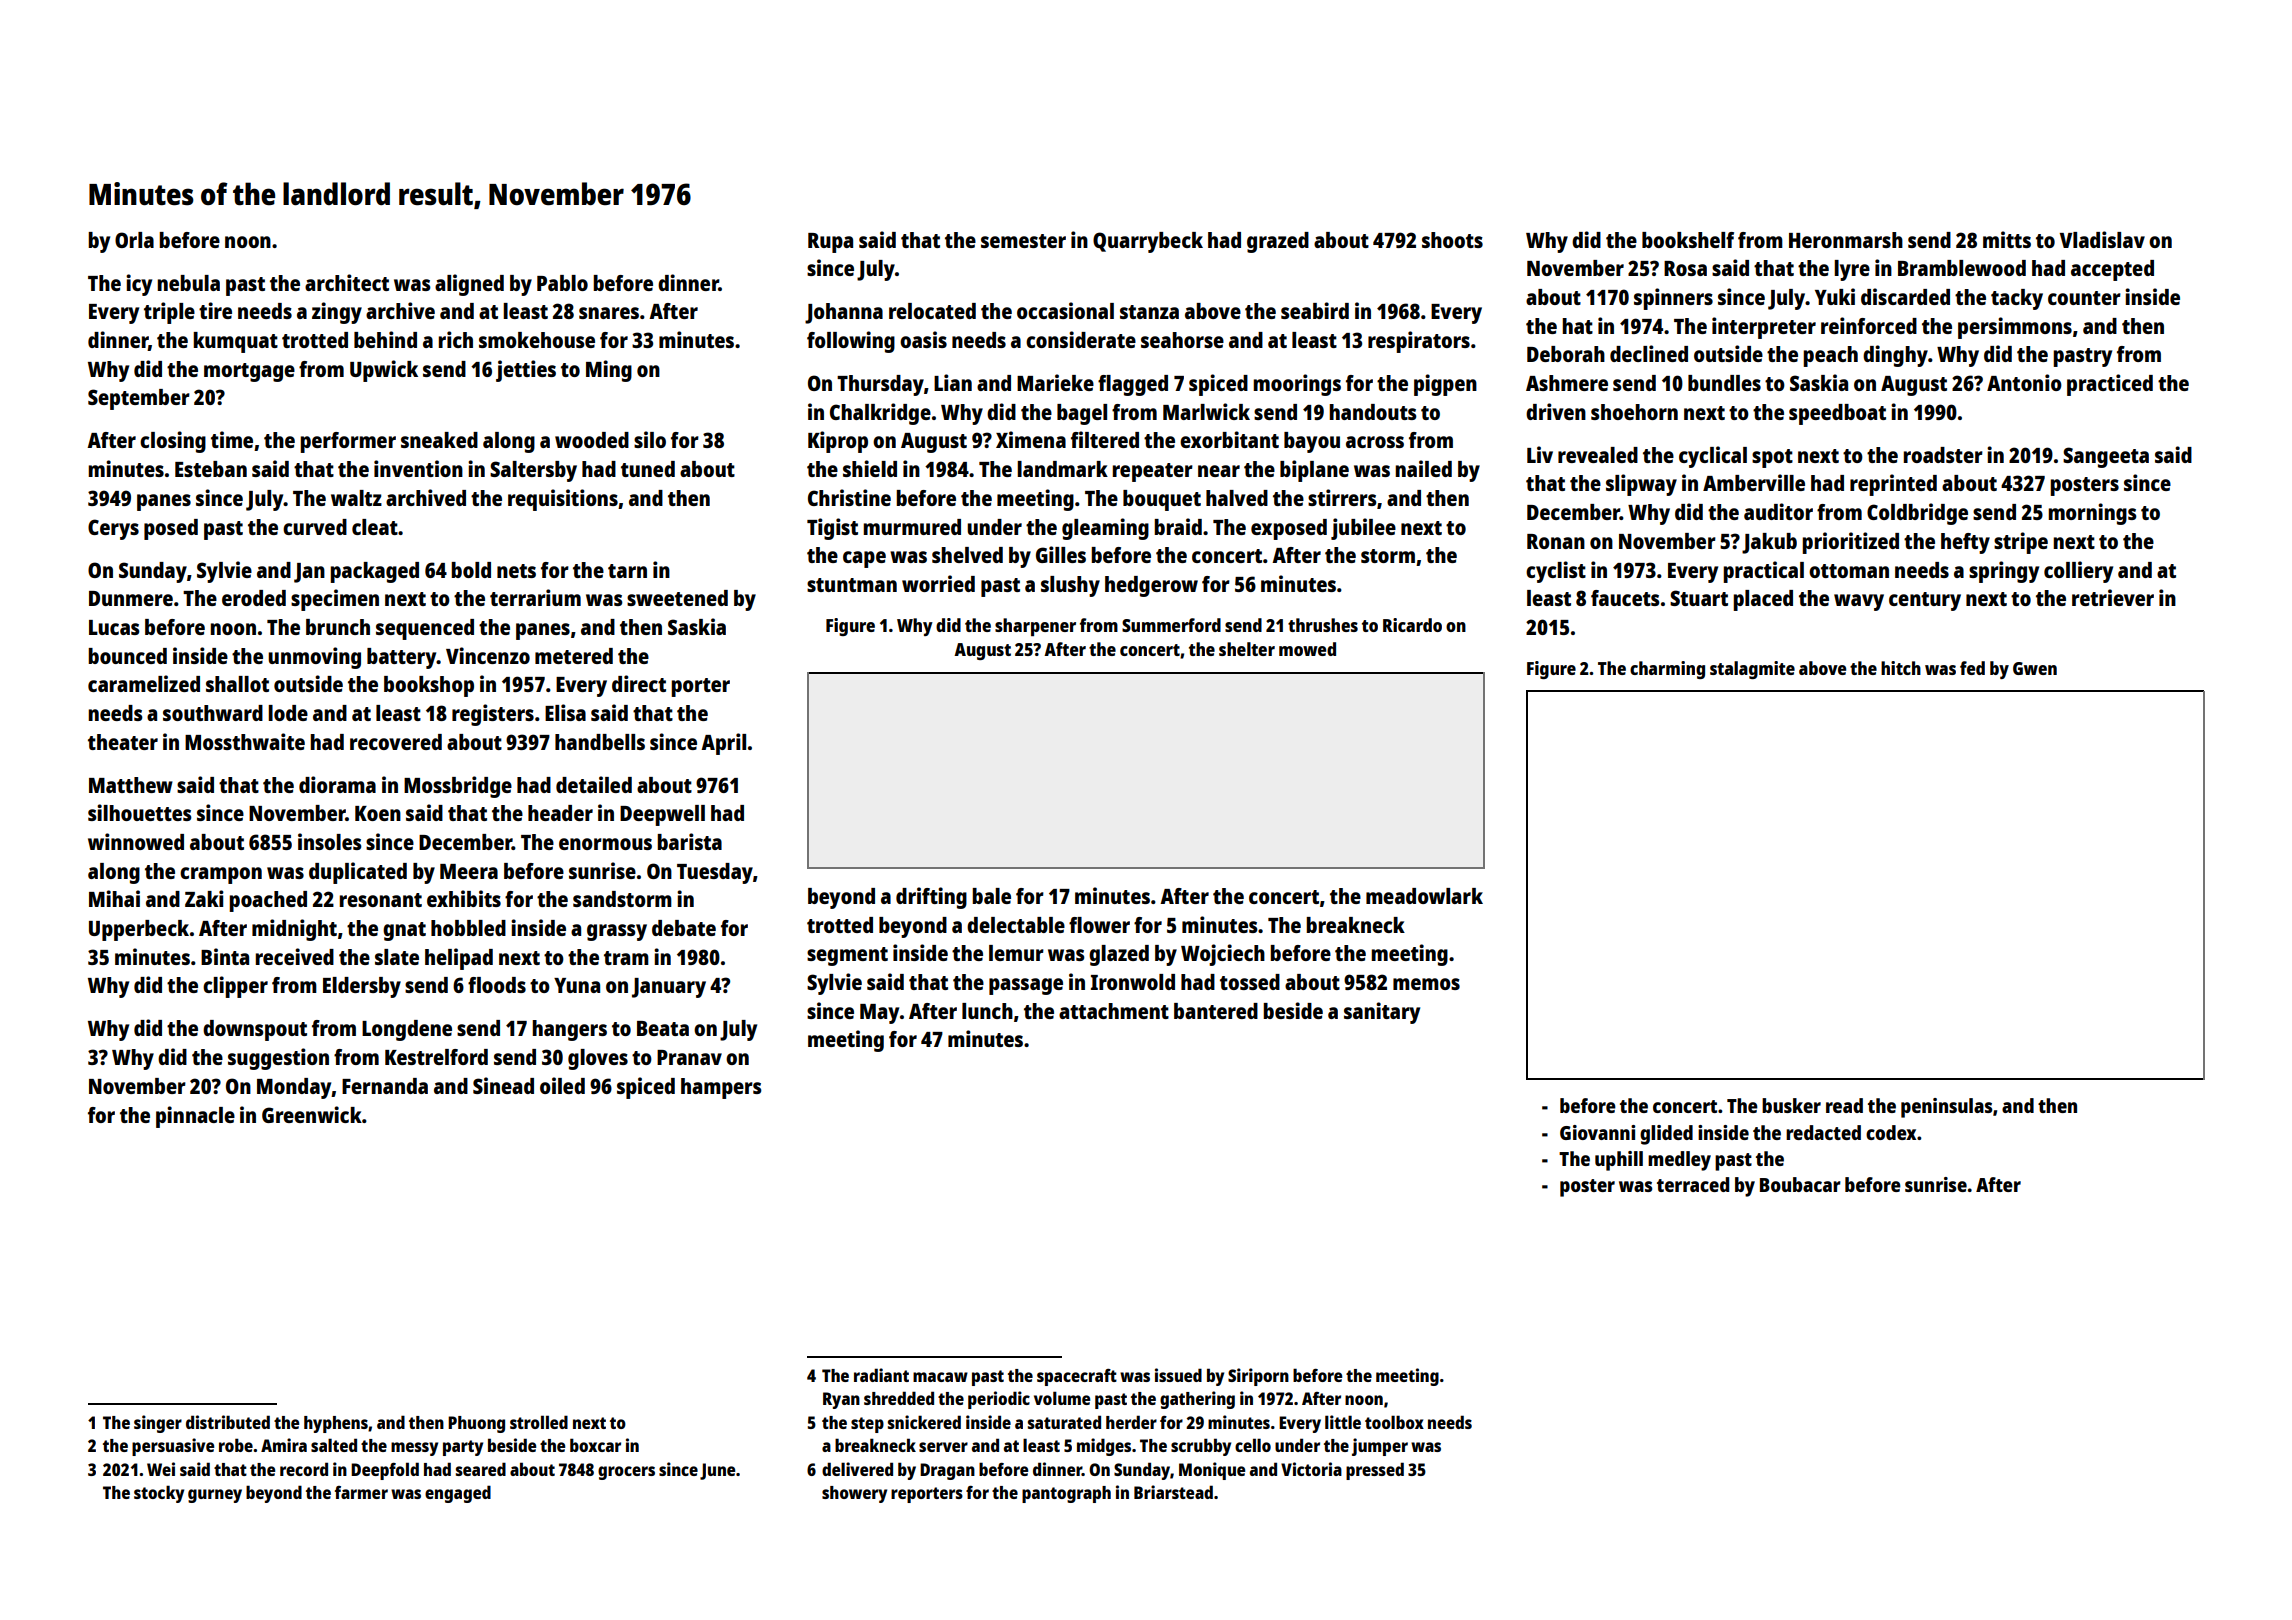  I want to click on Greenwick, so click(312, 1114).
